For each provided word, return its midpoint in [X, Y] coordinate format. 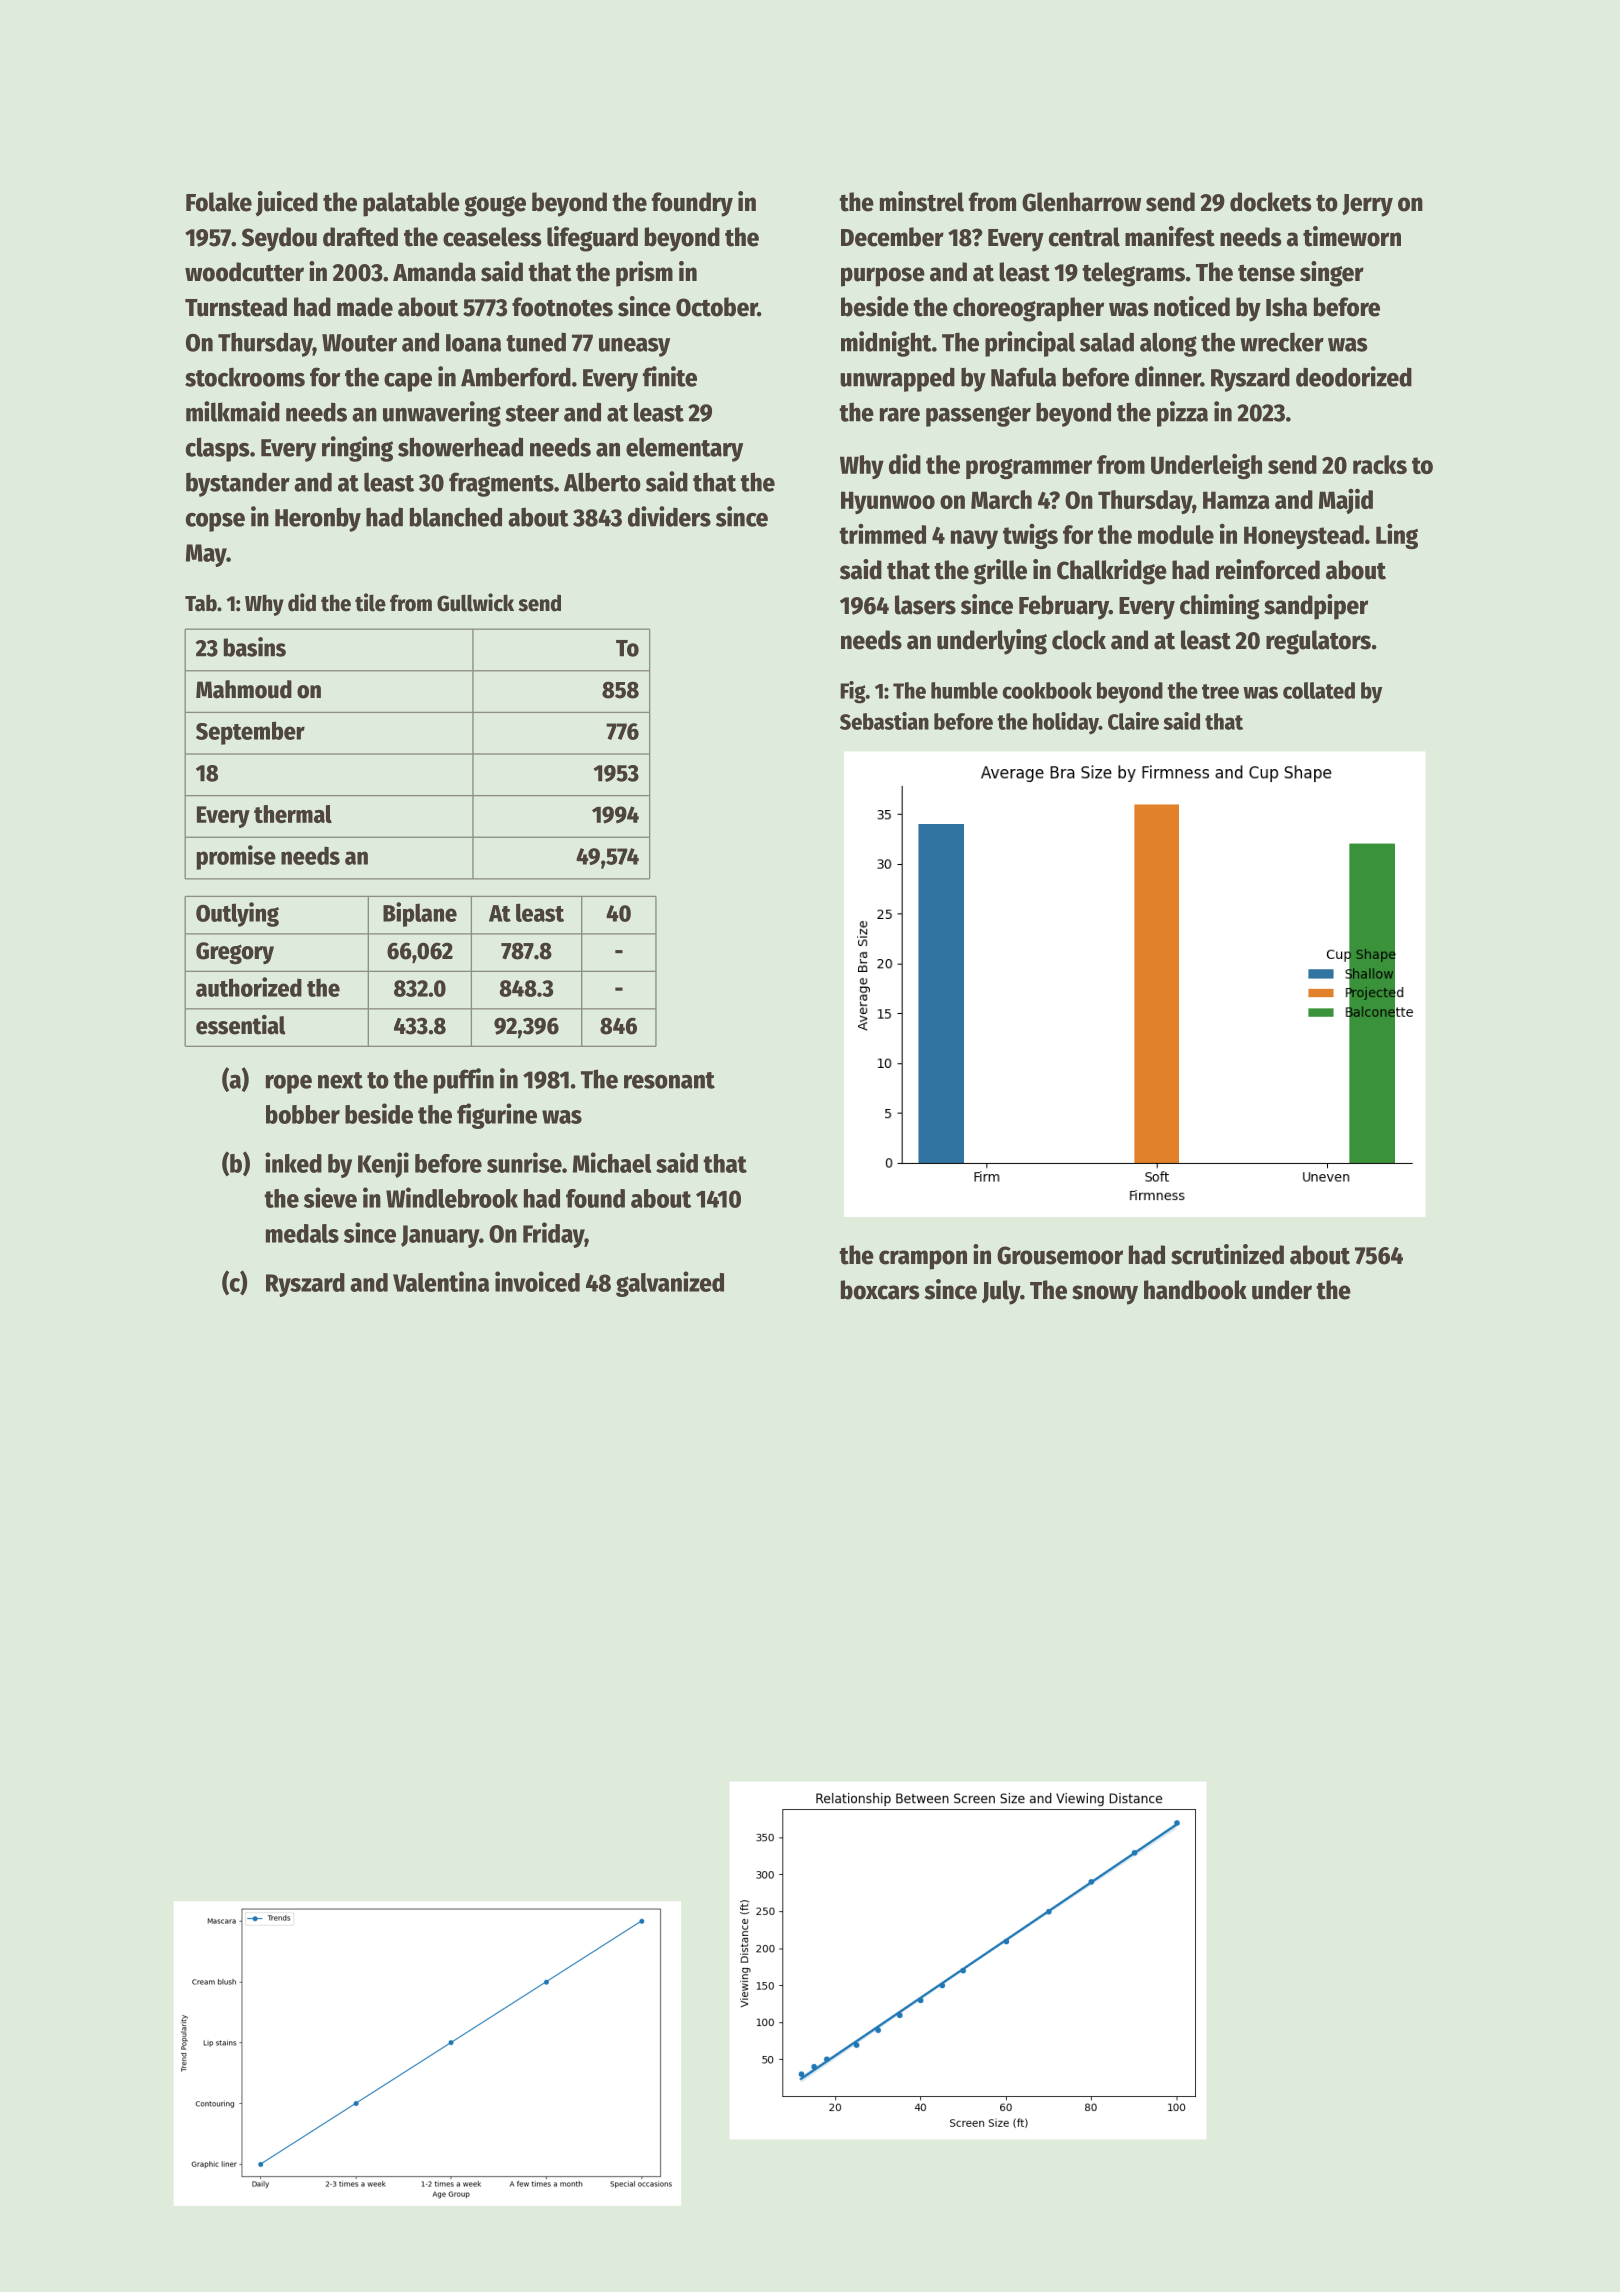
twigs [1030, 536]
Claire [1133, 721]
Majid [1346, 501]
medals [302, 1233]
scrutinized [1227, 1254]
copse [215, 522]
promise [236, 857]
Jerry [1367, 205]
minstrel [922, 201]
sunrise [524, 1162]
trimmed [882, 534]
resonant [669, 1080]
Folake [219, 202]
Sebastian [884, 721]
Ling [1397, 536]
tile [370, 602]
